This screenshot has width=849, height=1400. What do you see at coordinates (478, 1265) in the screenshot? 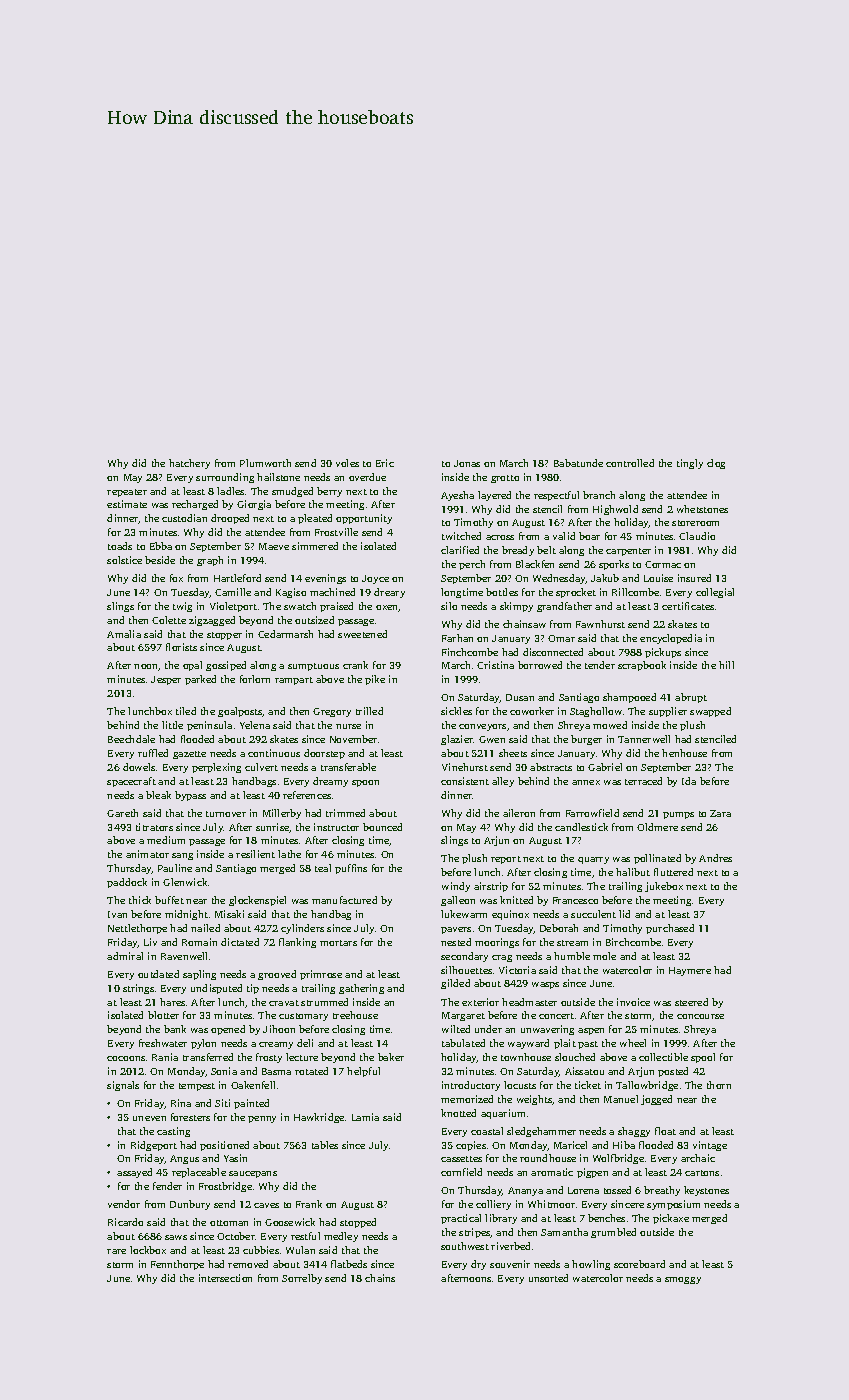
I see `dry` at bounding box center [478, 1265].
